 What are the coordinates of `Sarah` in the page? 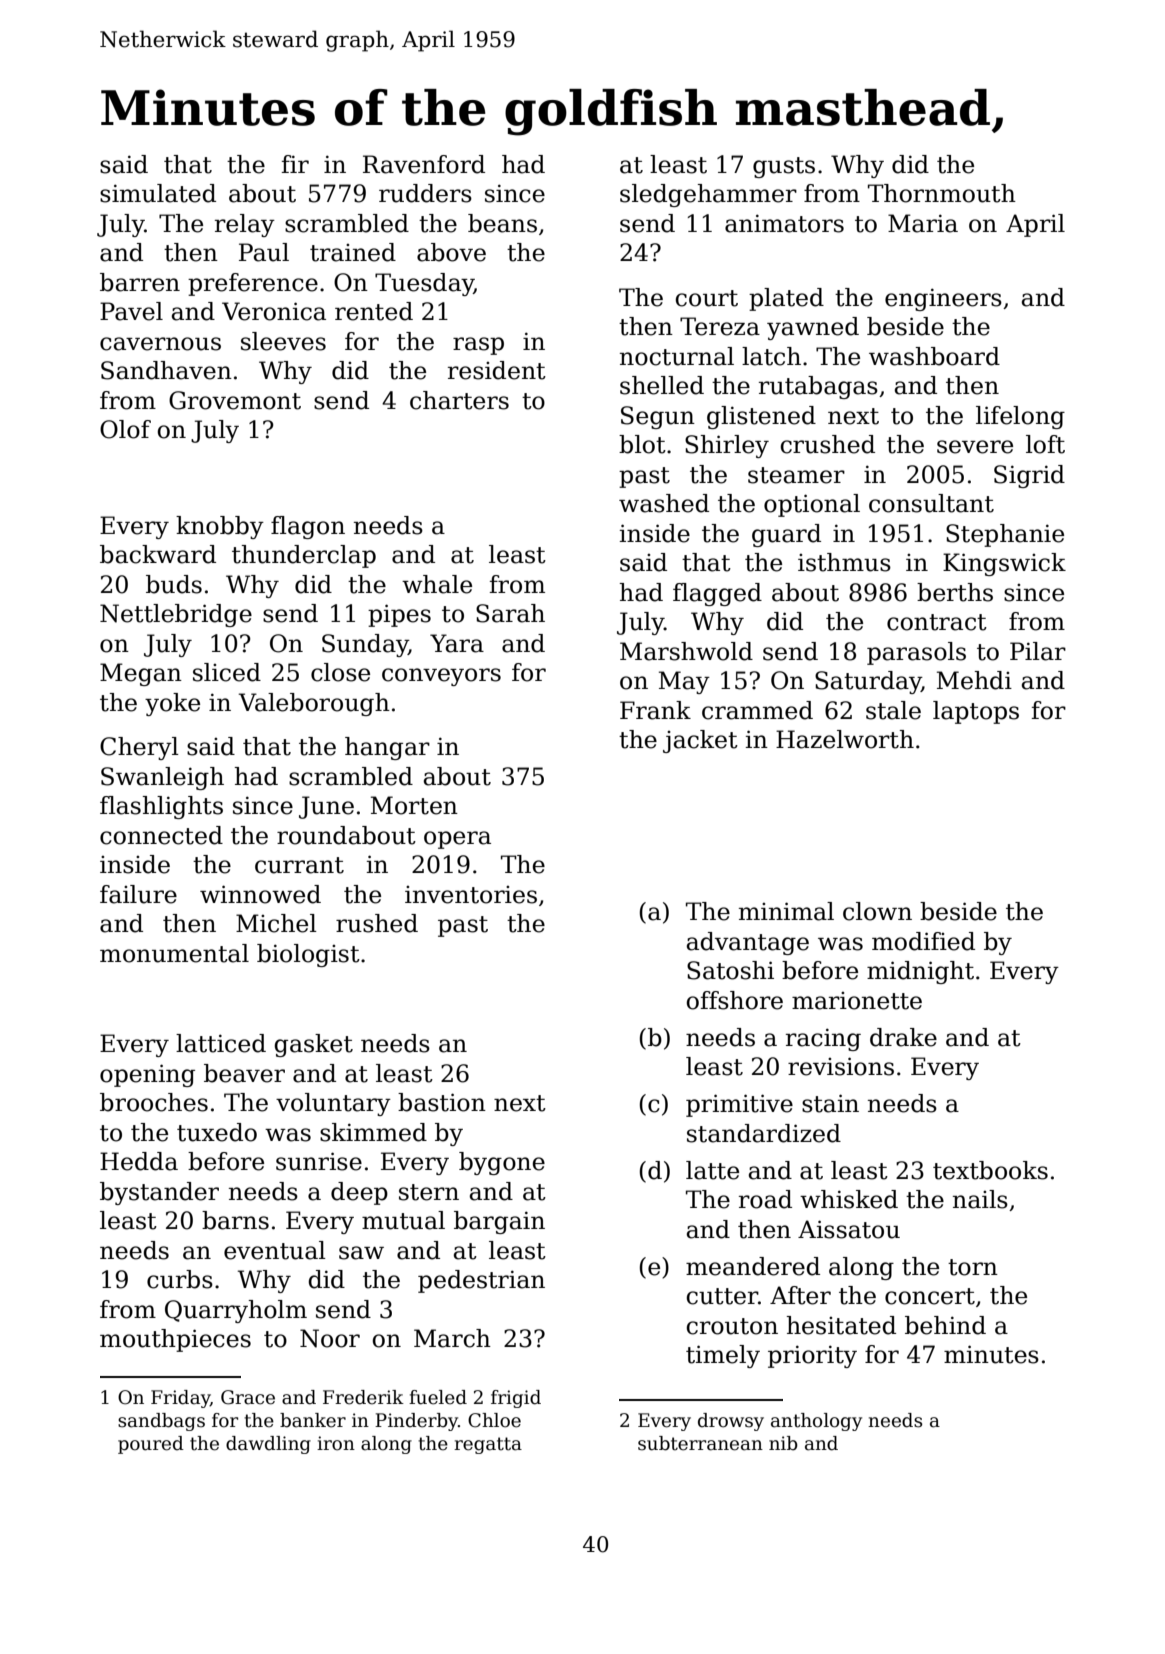 It's located at (510, 613).
